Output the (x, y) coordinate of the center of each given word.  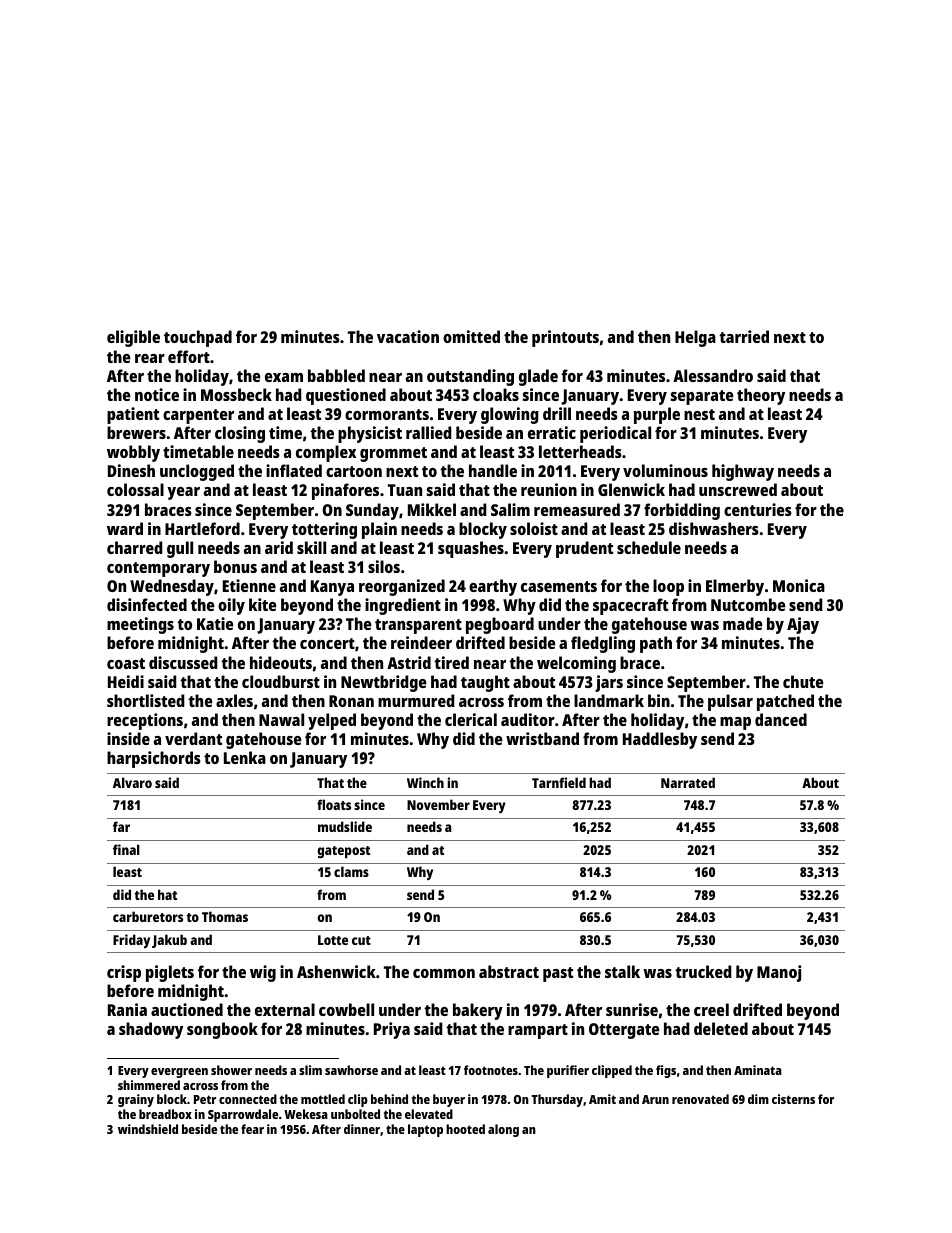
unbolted (355, 1114)
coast (126, 663)
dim (758, 1099)
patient (133, 415)
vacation (408, 336)
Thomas (225, 916)
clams (351, 871)
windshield (148, 1129)
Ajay (803, 625)
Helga (695, 338)
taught (485, 683)
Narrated (688, 782)
